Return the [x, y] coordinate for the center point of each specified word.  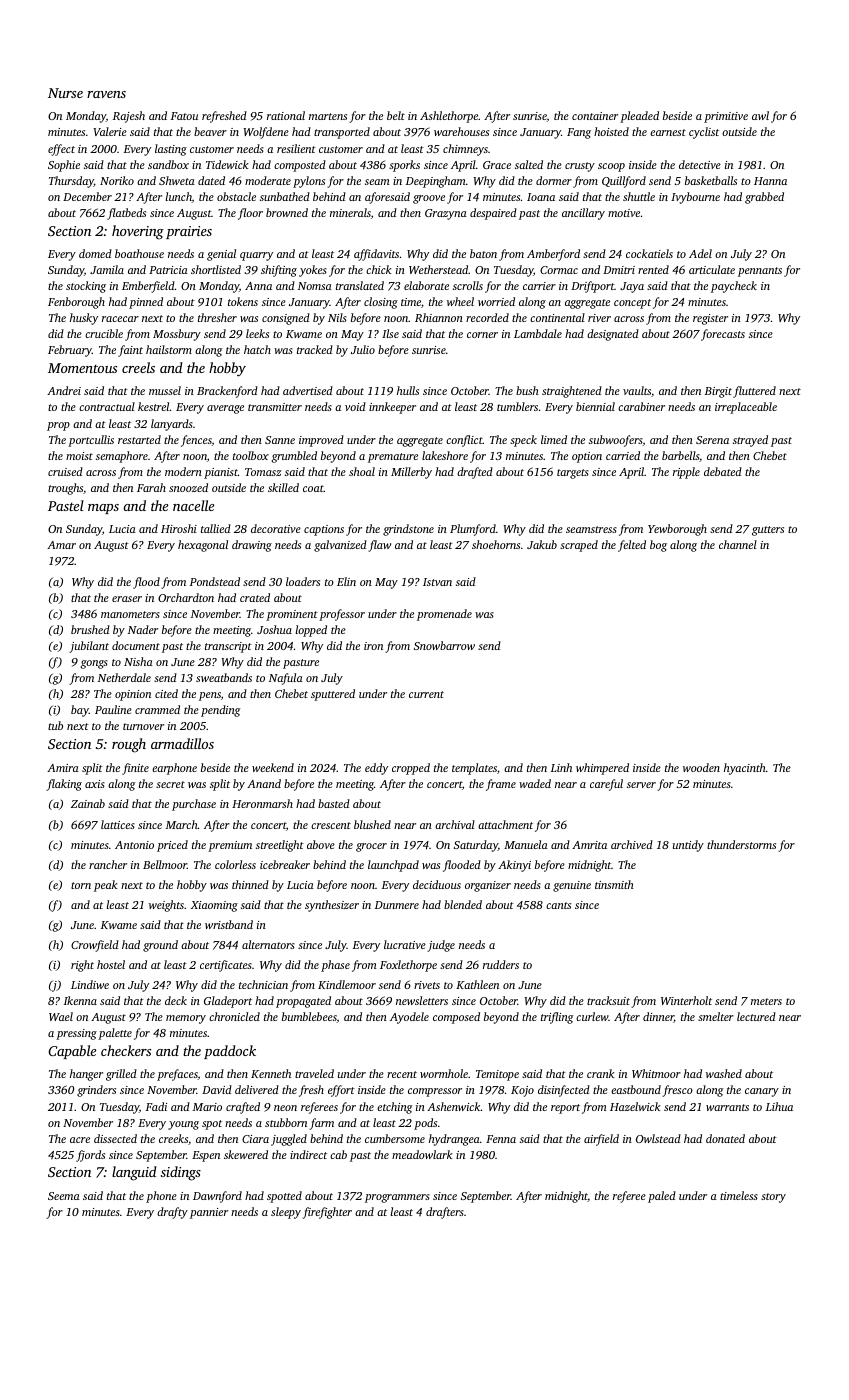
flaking [64, 785]
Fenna [501, 1139]
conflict [464, 441]
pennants [760, 272]
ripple [686, 473]
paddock [230, 1052]
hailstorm [169, 349]
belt [396, 115]
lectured [756, 1016]
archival [455, 824]
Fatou [184, 116]
